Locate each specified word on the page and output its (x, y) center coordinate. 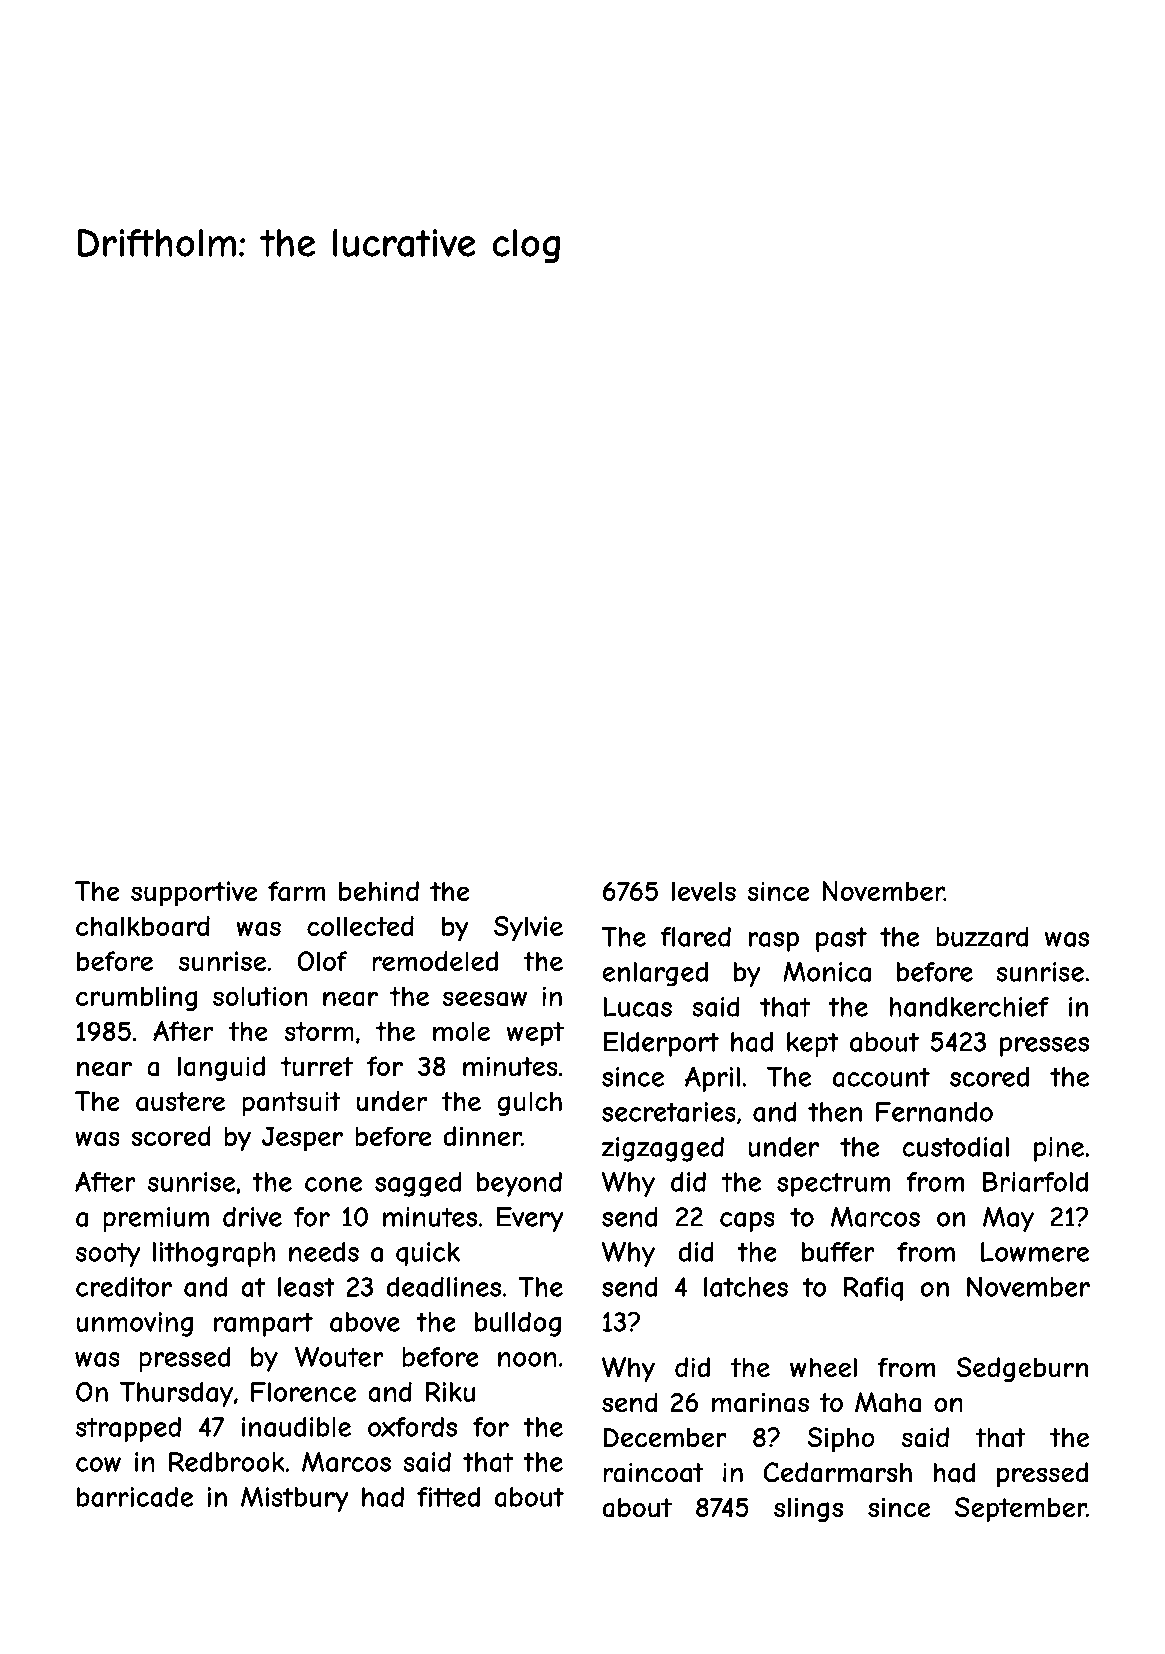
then (835, 1112)
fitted (448, 1497)
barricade (135, 1497)
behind (379, 891)
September (1020, 1510)
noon (527, 1359)
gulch (529, 1103)
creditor (124, 1287)
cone (333, 1184)
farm (296, 891)
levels (704, 891)
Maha (888, 1402)
